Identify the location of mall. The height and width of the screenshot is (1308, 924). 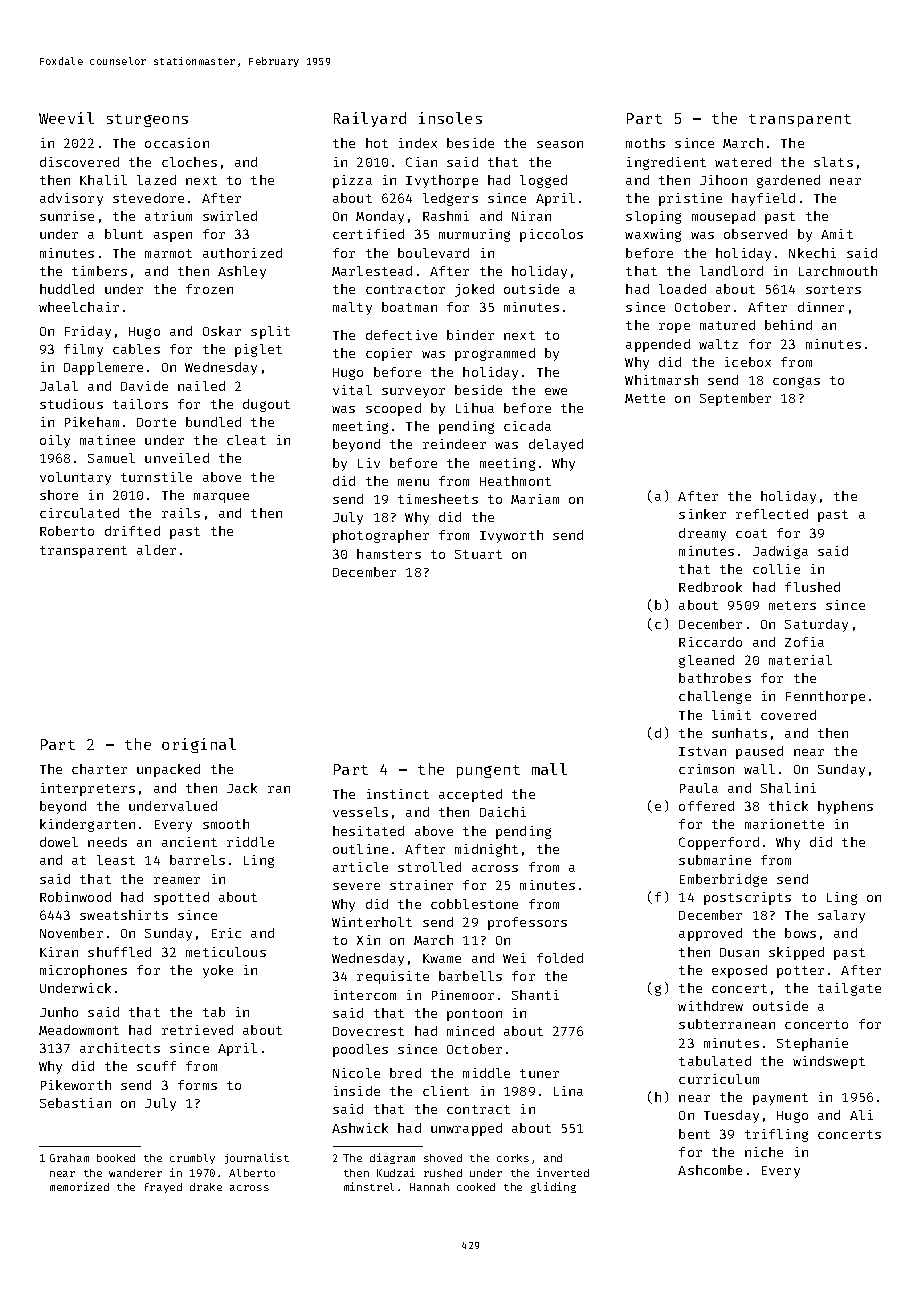
(549, 769).
